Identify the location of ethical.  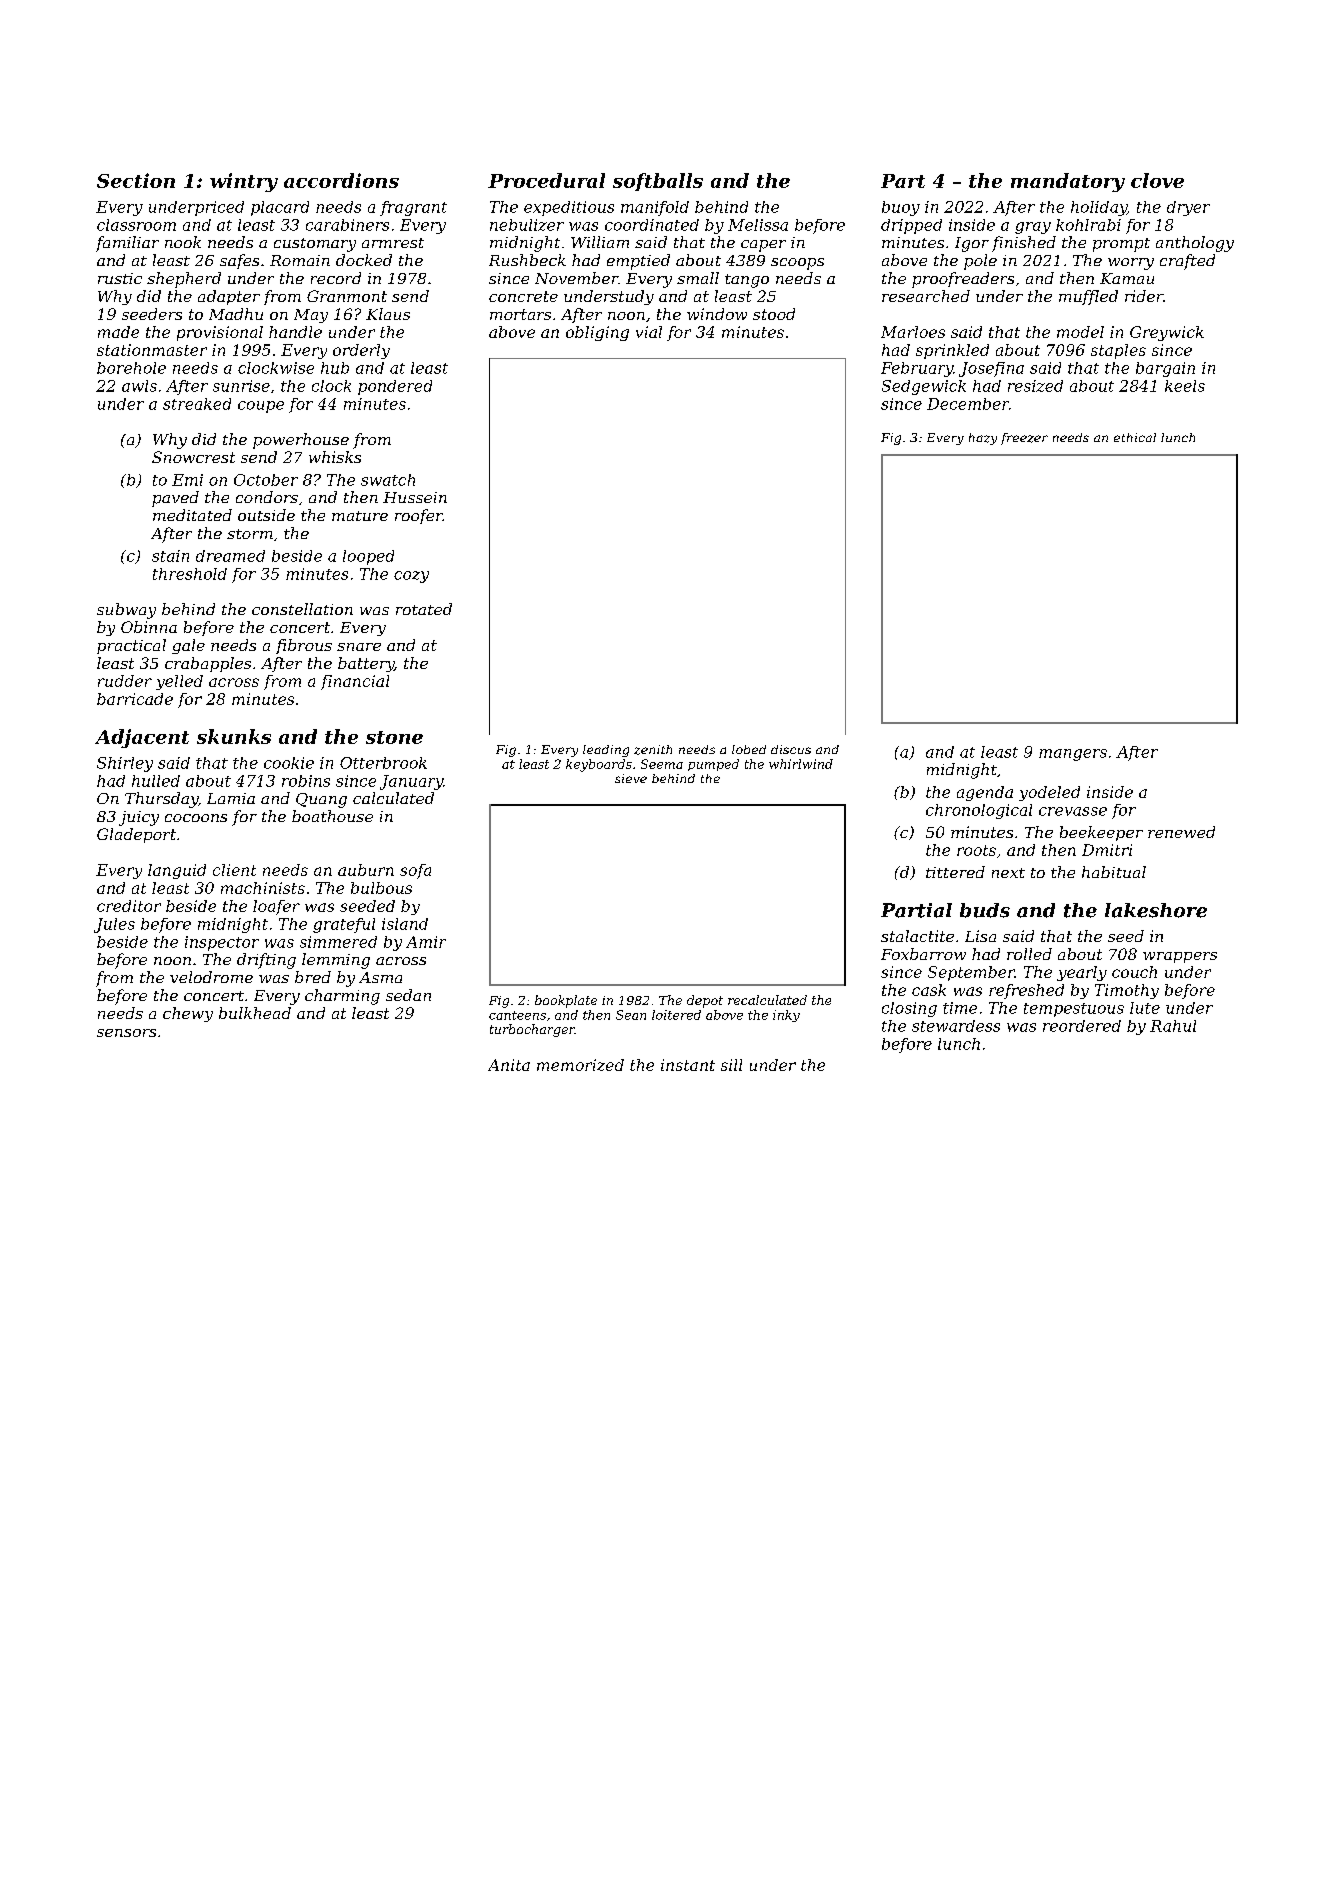
(1135, 437).
